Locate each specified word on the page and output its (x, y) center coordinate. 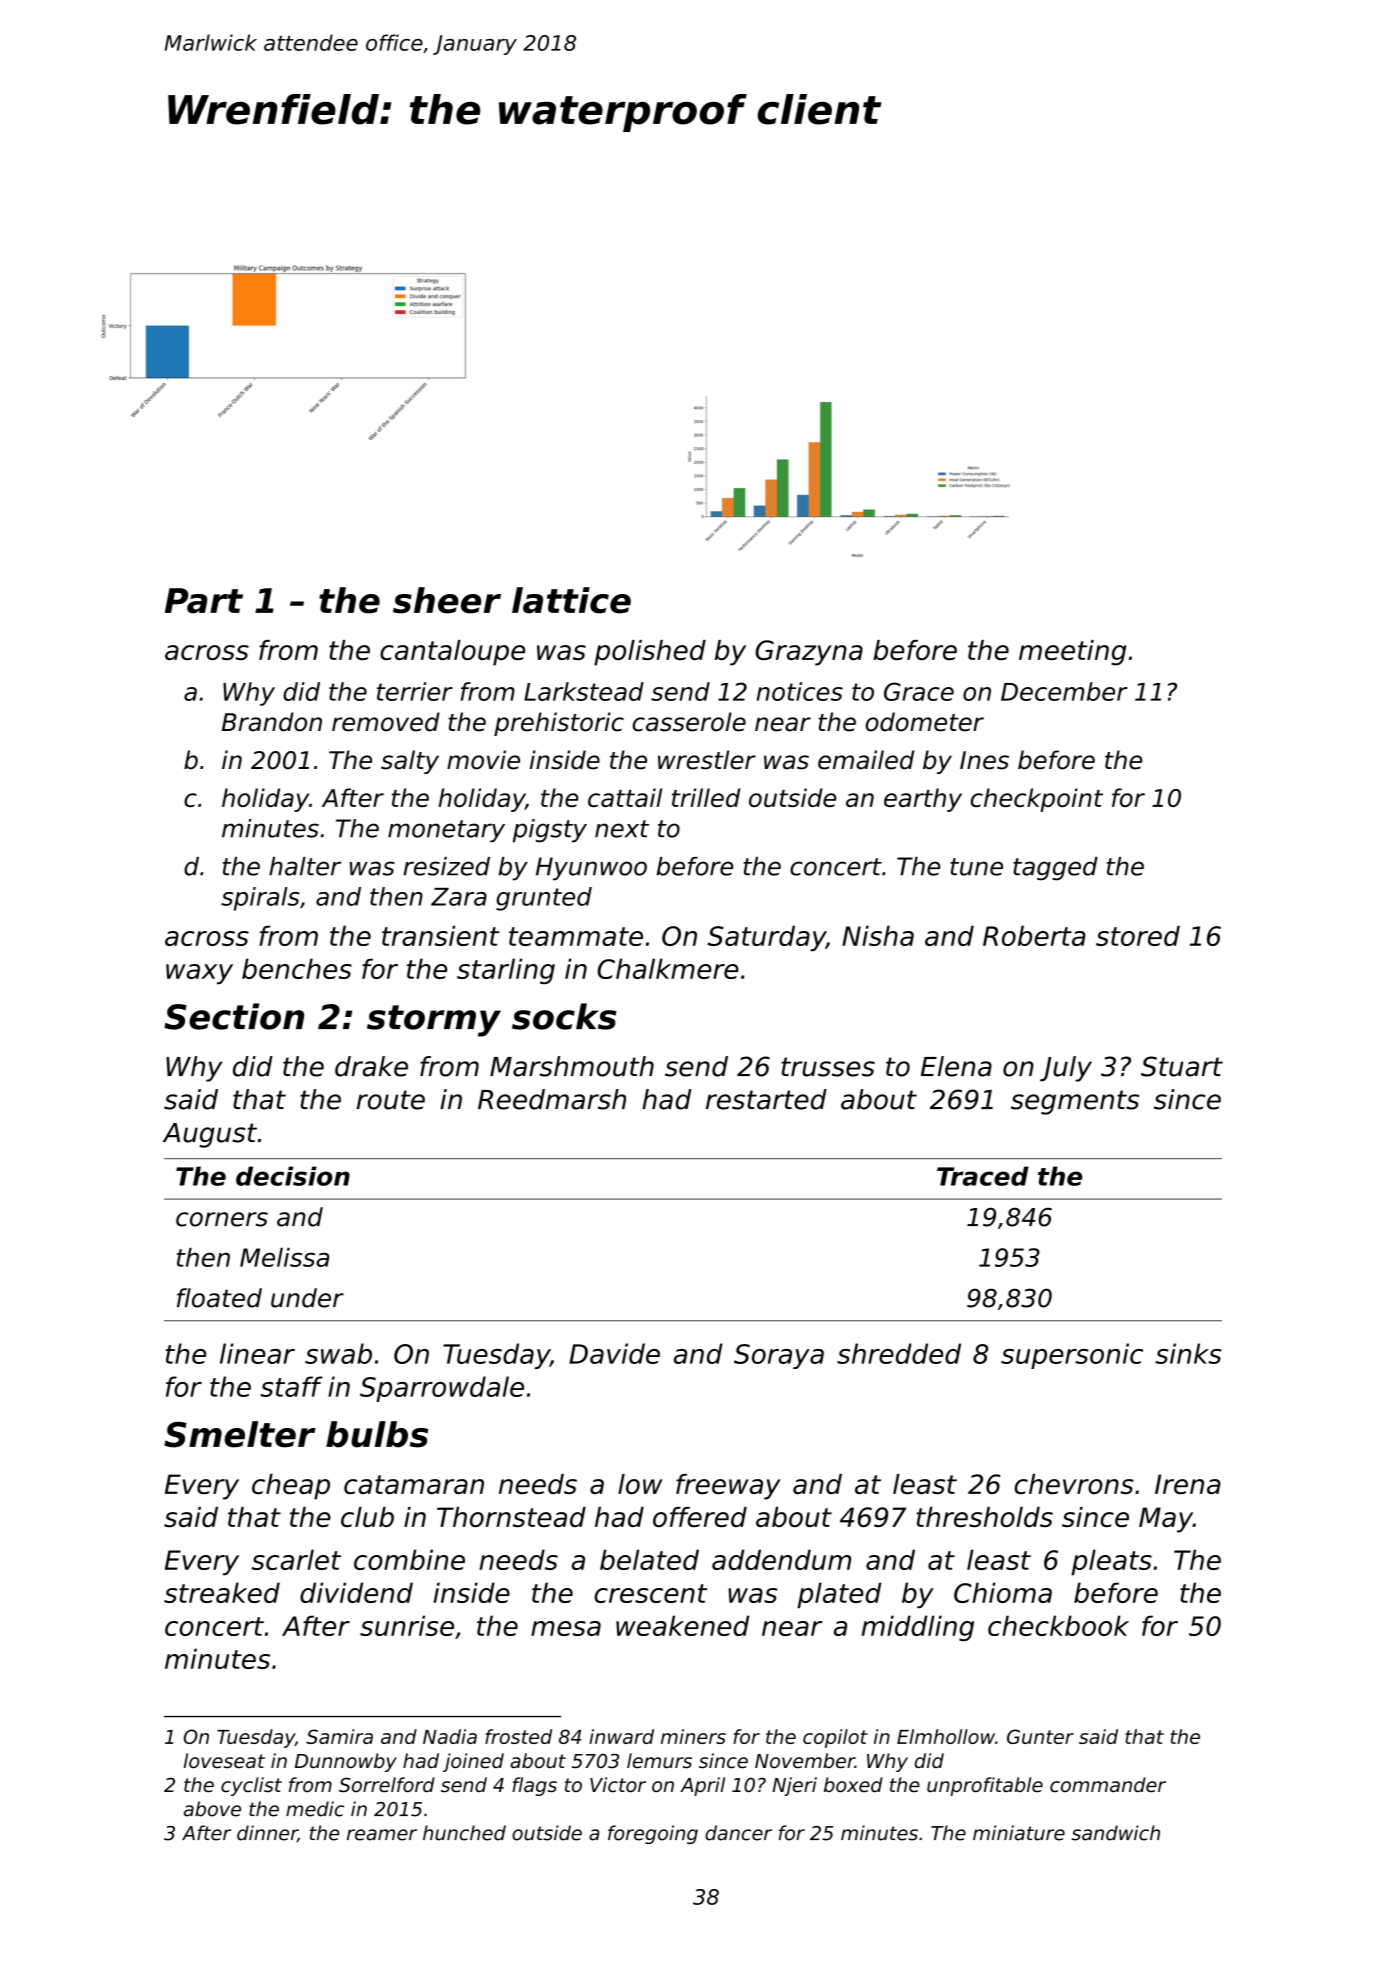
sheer (447, 600)
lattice (571, 600)
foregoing (653, 1834)
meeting (1072, 653)
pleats (1111, 1562)
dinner (267, 1833)
